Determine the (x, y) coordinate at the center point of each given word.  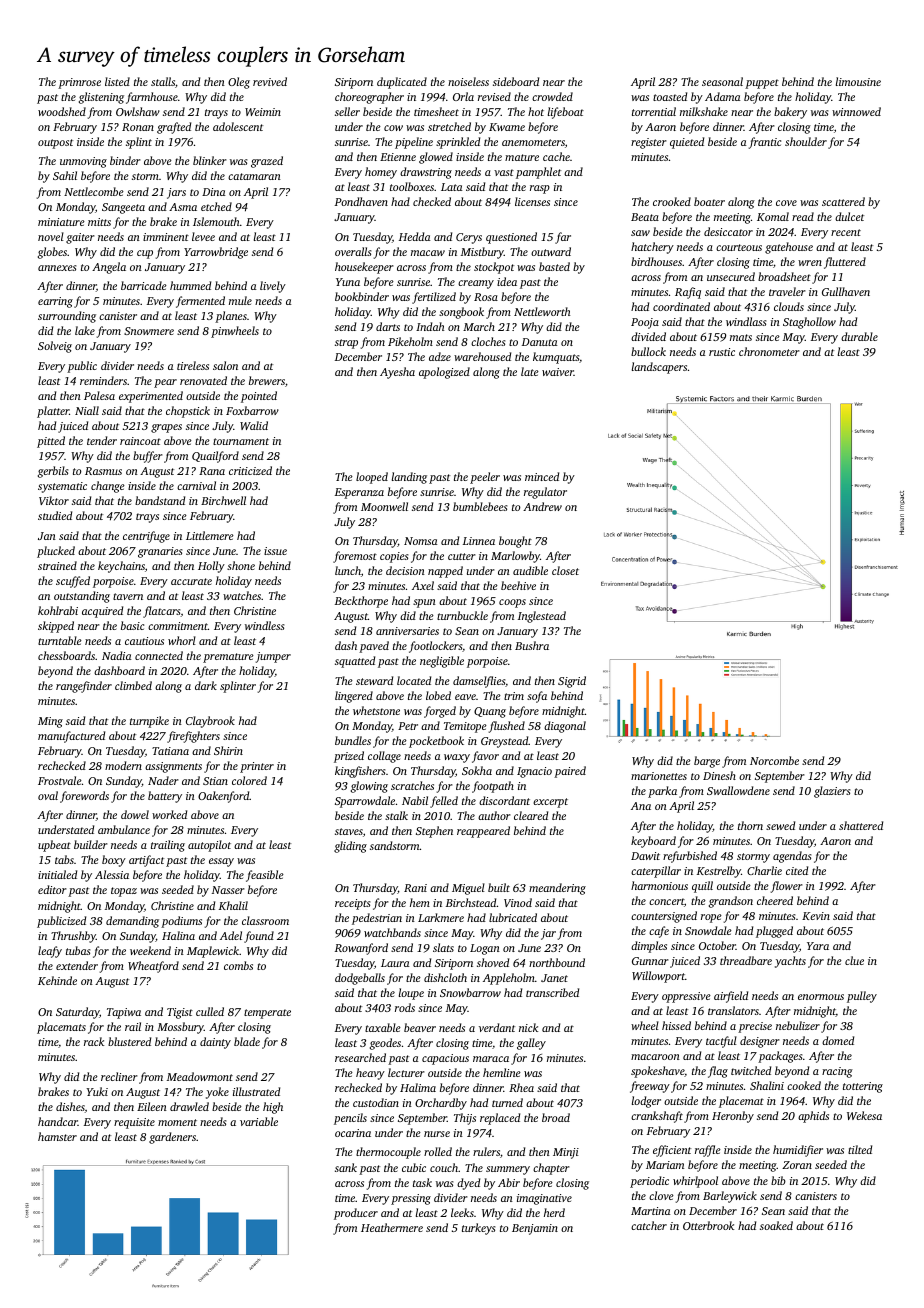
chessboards (66, 655)
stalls (163, 81)
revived (270, 81)
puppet (762, 84)
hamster (57, 1136)
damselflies (479, 682)
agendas (792, 857)
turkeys (478, 1229)
